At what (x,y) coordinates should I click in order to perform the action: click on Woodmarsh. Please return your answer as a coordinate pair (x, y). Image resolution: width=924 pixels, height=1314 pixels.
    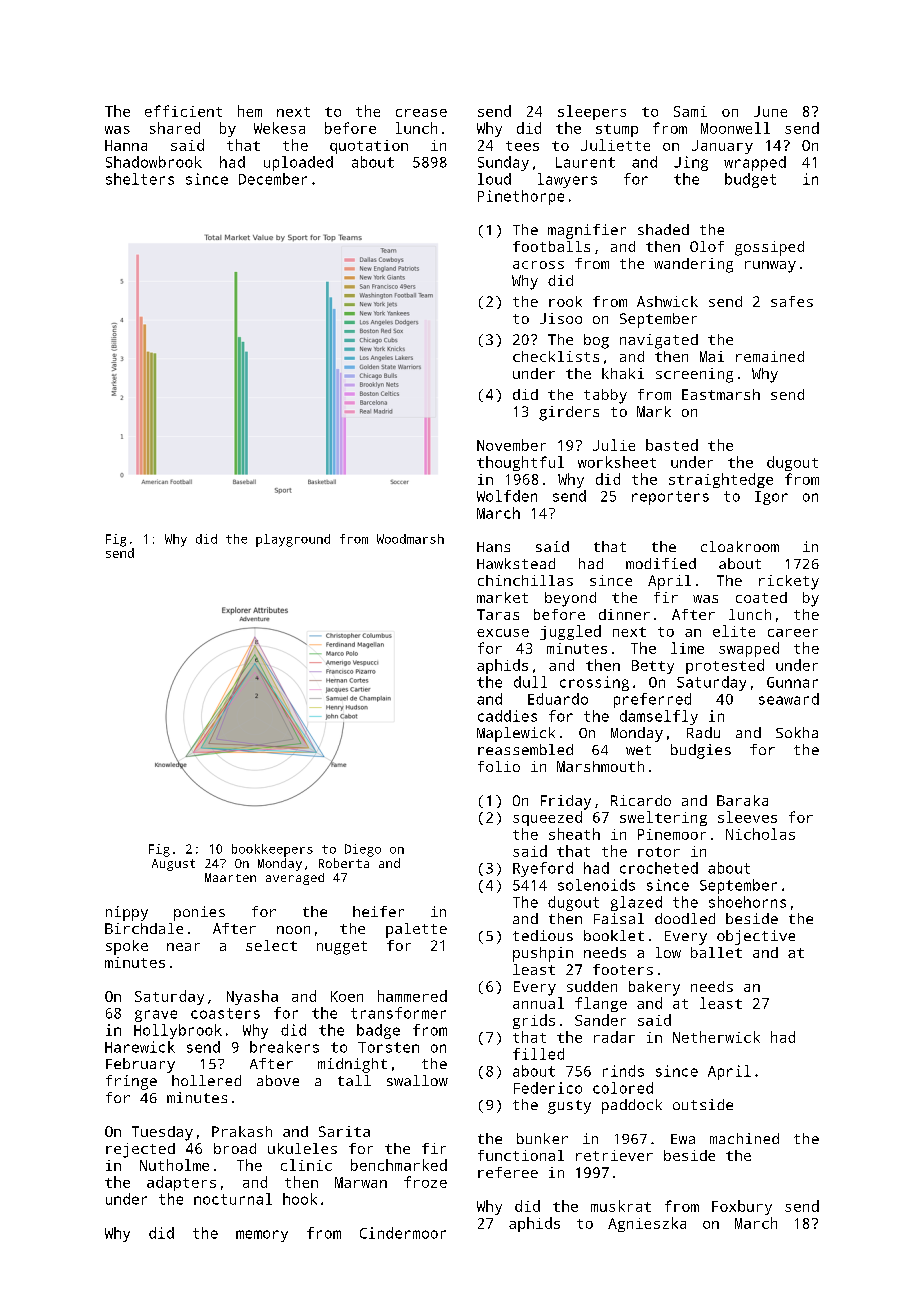
    Looking at the image, I should click on (410, 539).
